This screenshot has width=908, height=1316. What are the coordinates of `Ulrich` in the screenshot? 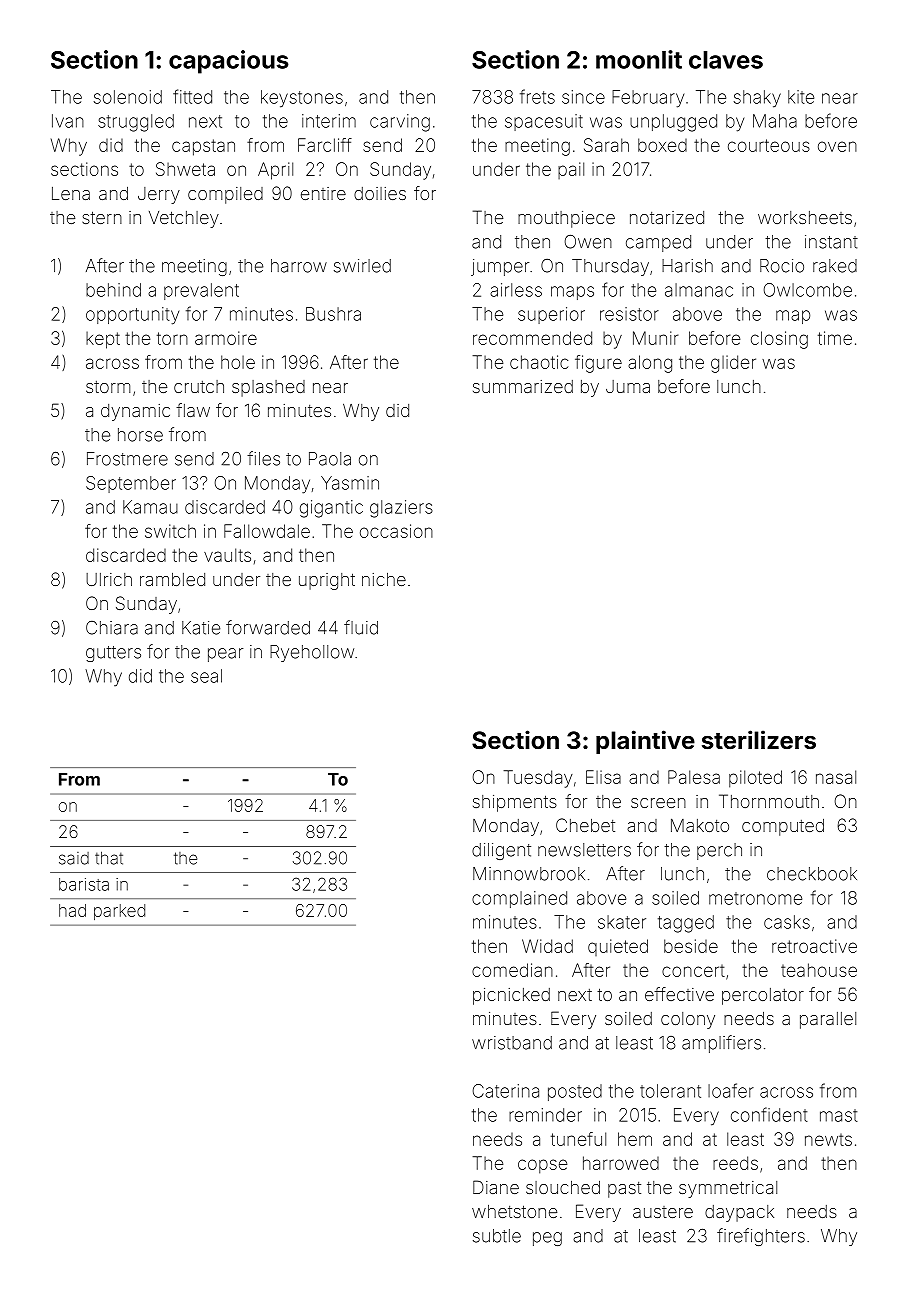 It's located at (109, 579).
